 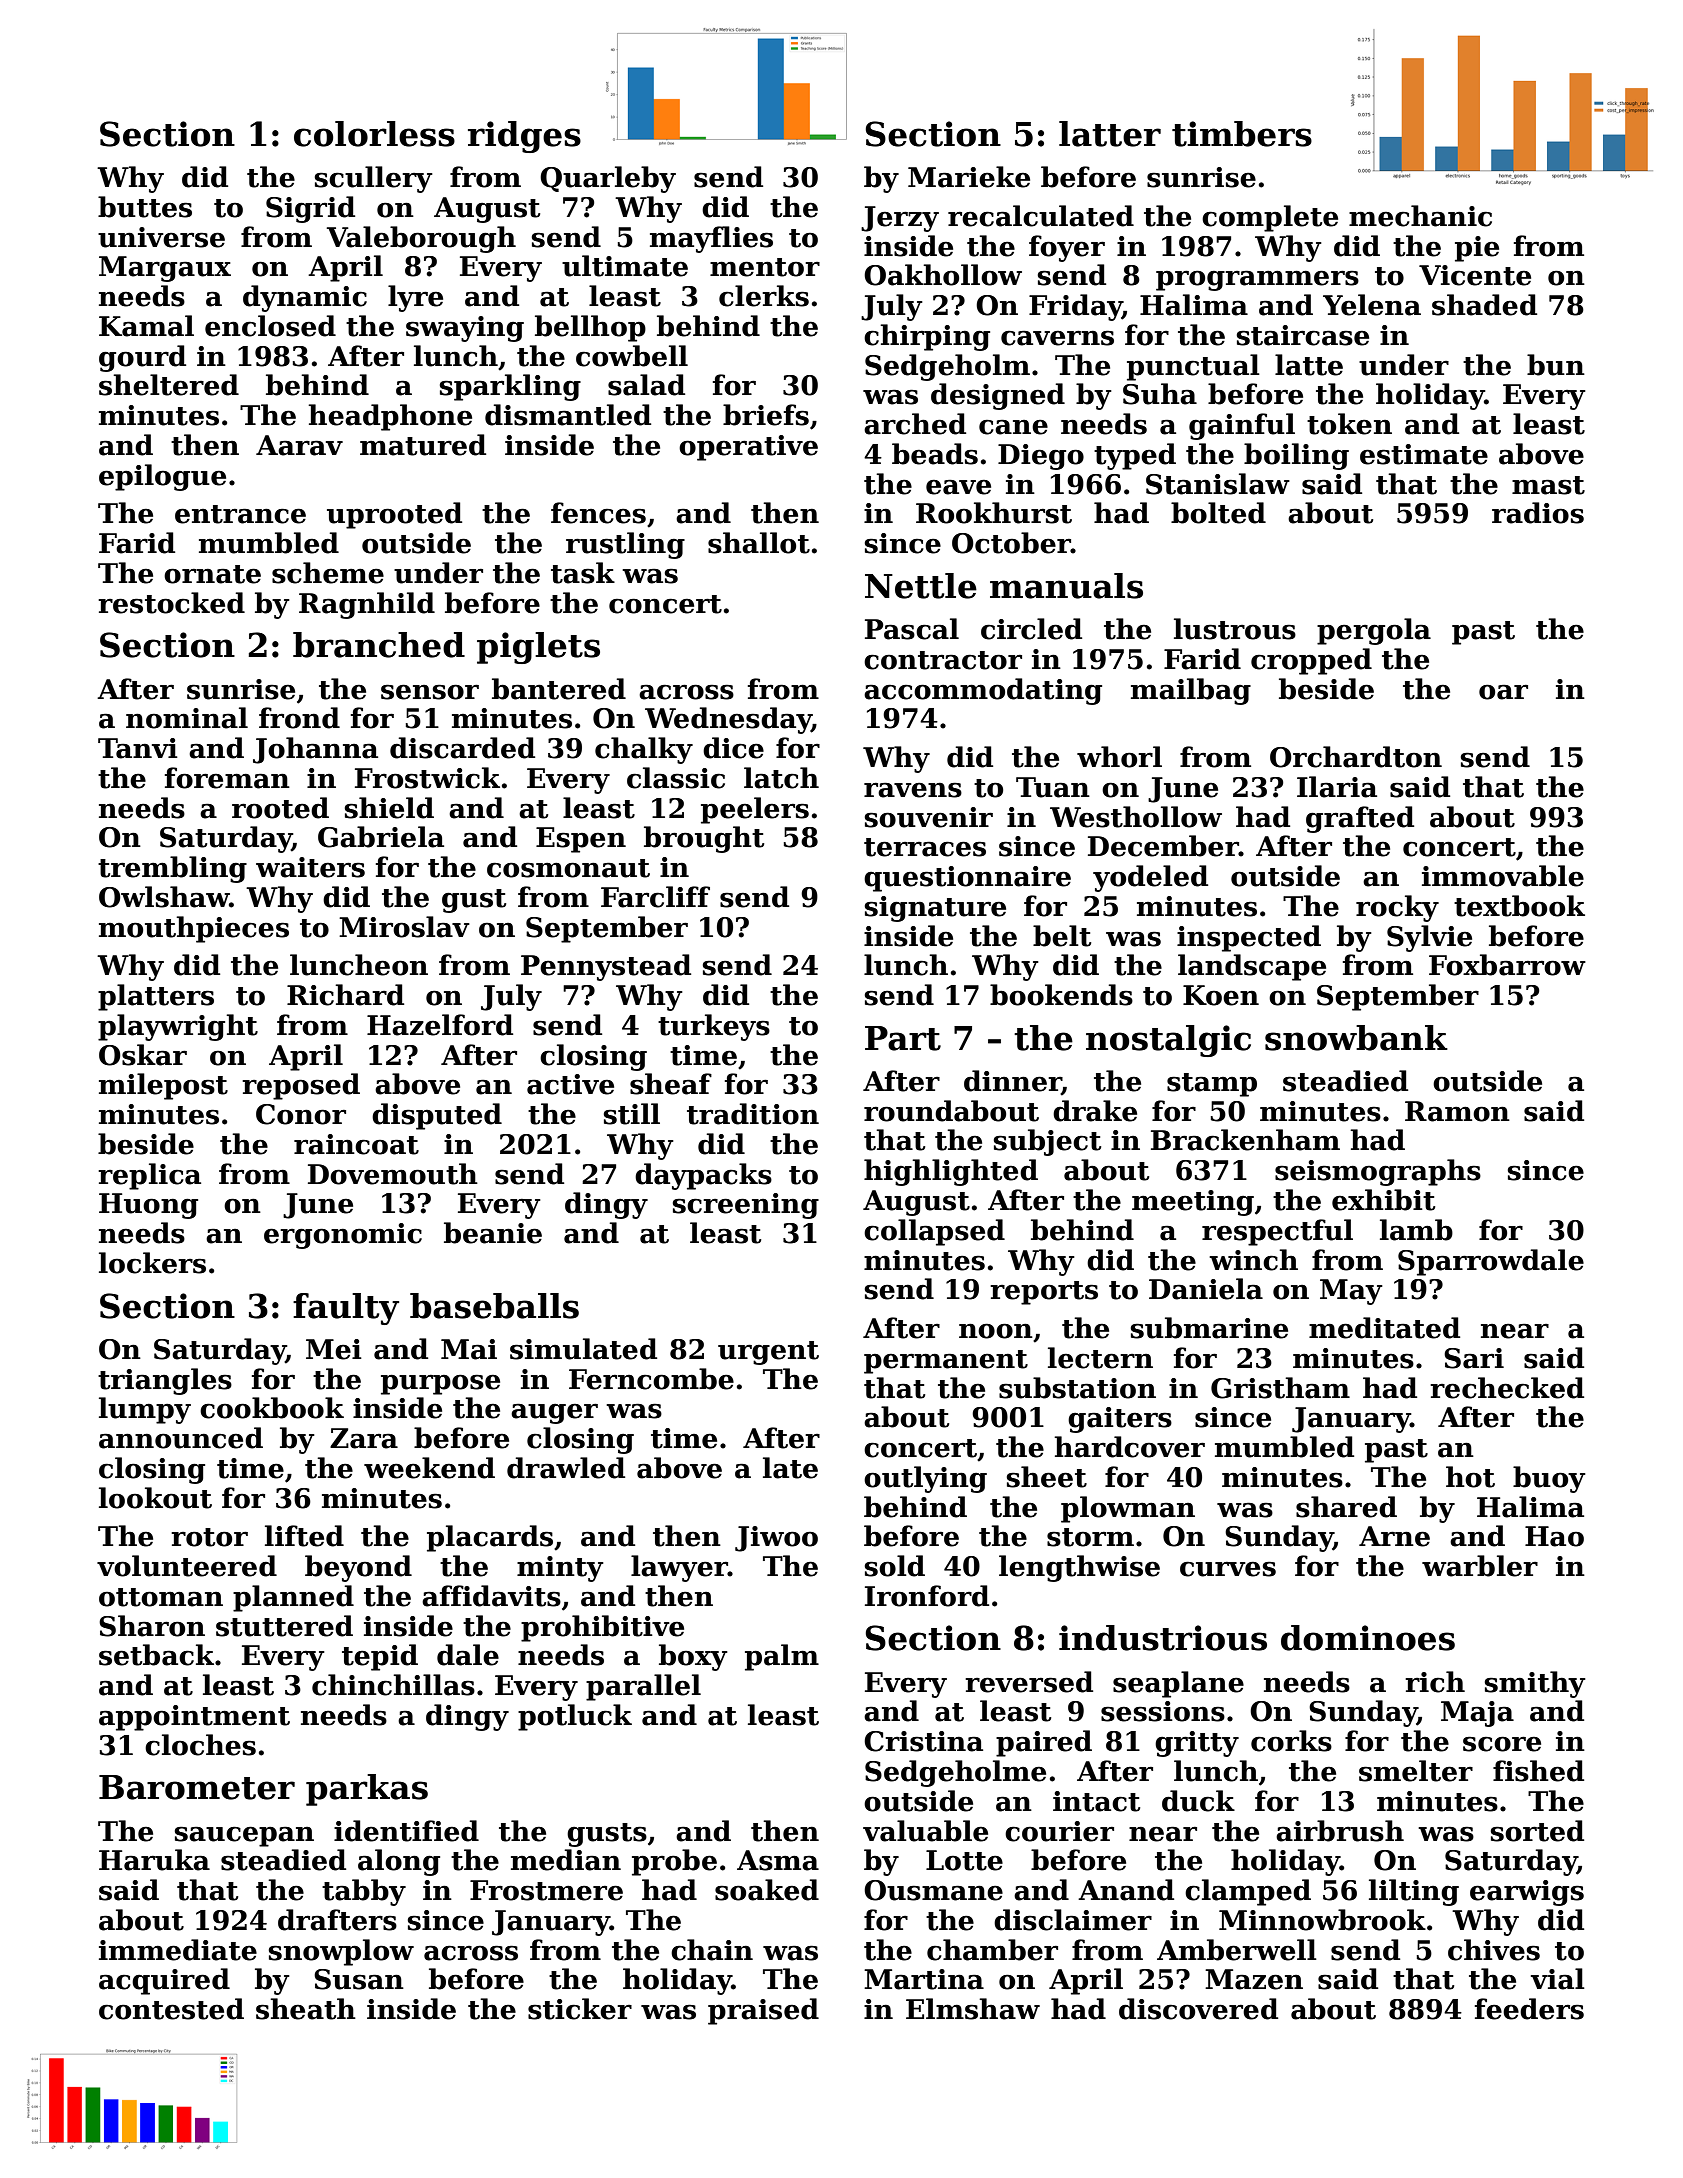 What do you see at coordinates (358, 1568) in the document?
I see `beyond` at bounding box center [358, 1568].
